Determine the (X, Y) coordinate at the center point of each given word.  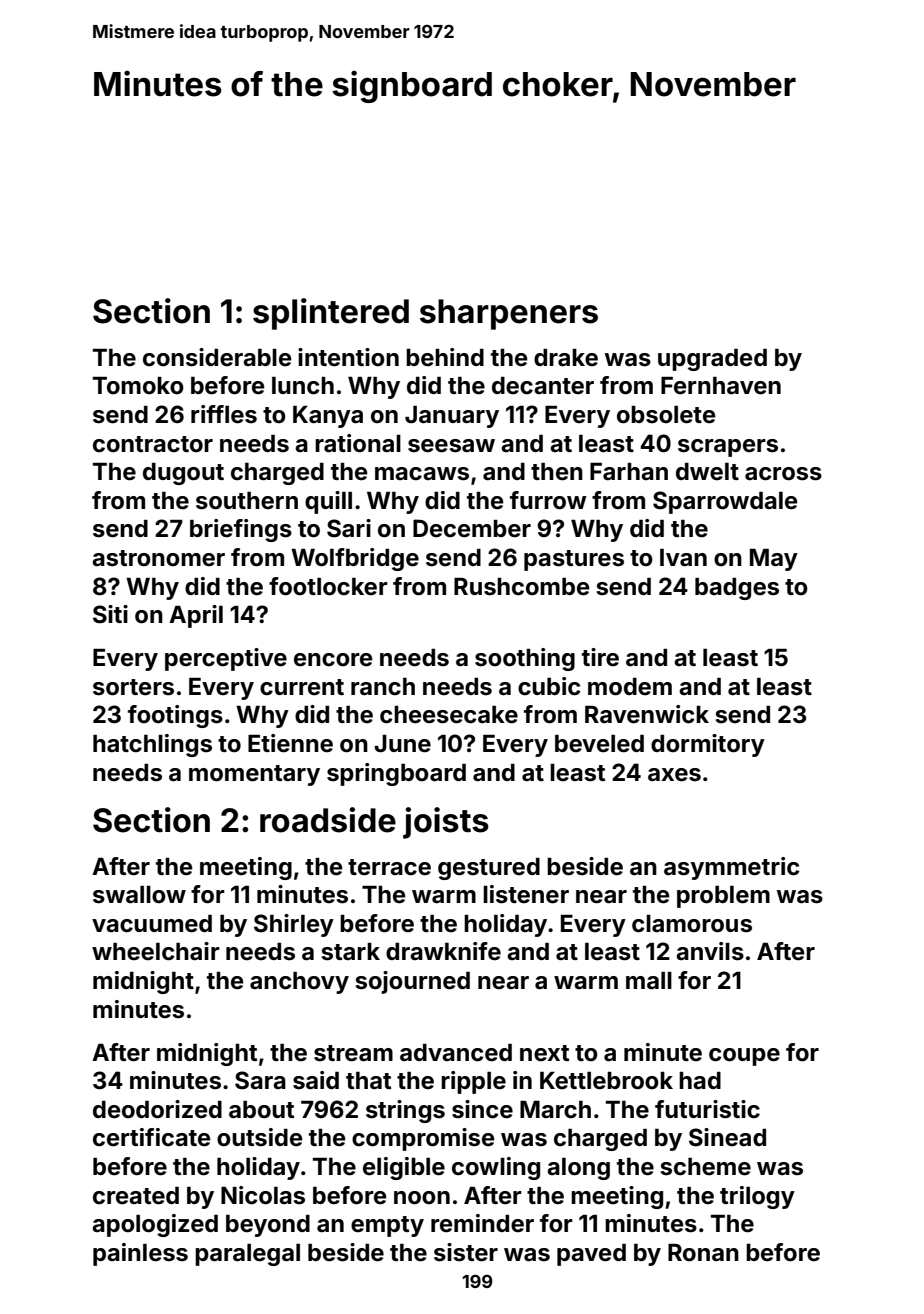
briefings (241, 530)
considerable (217, 357)
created (136, 1196)
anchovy (299, 983)
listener (526, 894)
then (557, 472)
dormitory (708, 745)
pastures (574, 560)
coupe (744, 1057)
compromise (423, 1139)
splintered (331, 314)
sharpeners (509, 314)
